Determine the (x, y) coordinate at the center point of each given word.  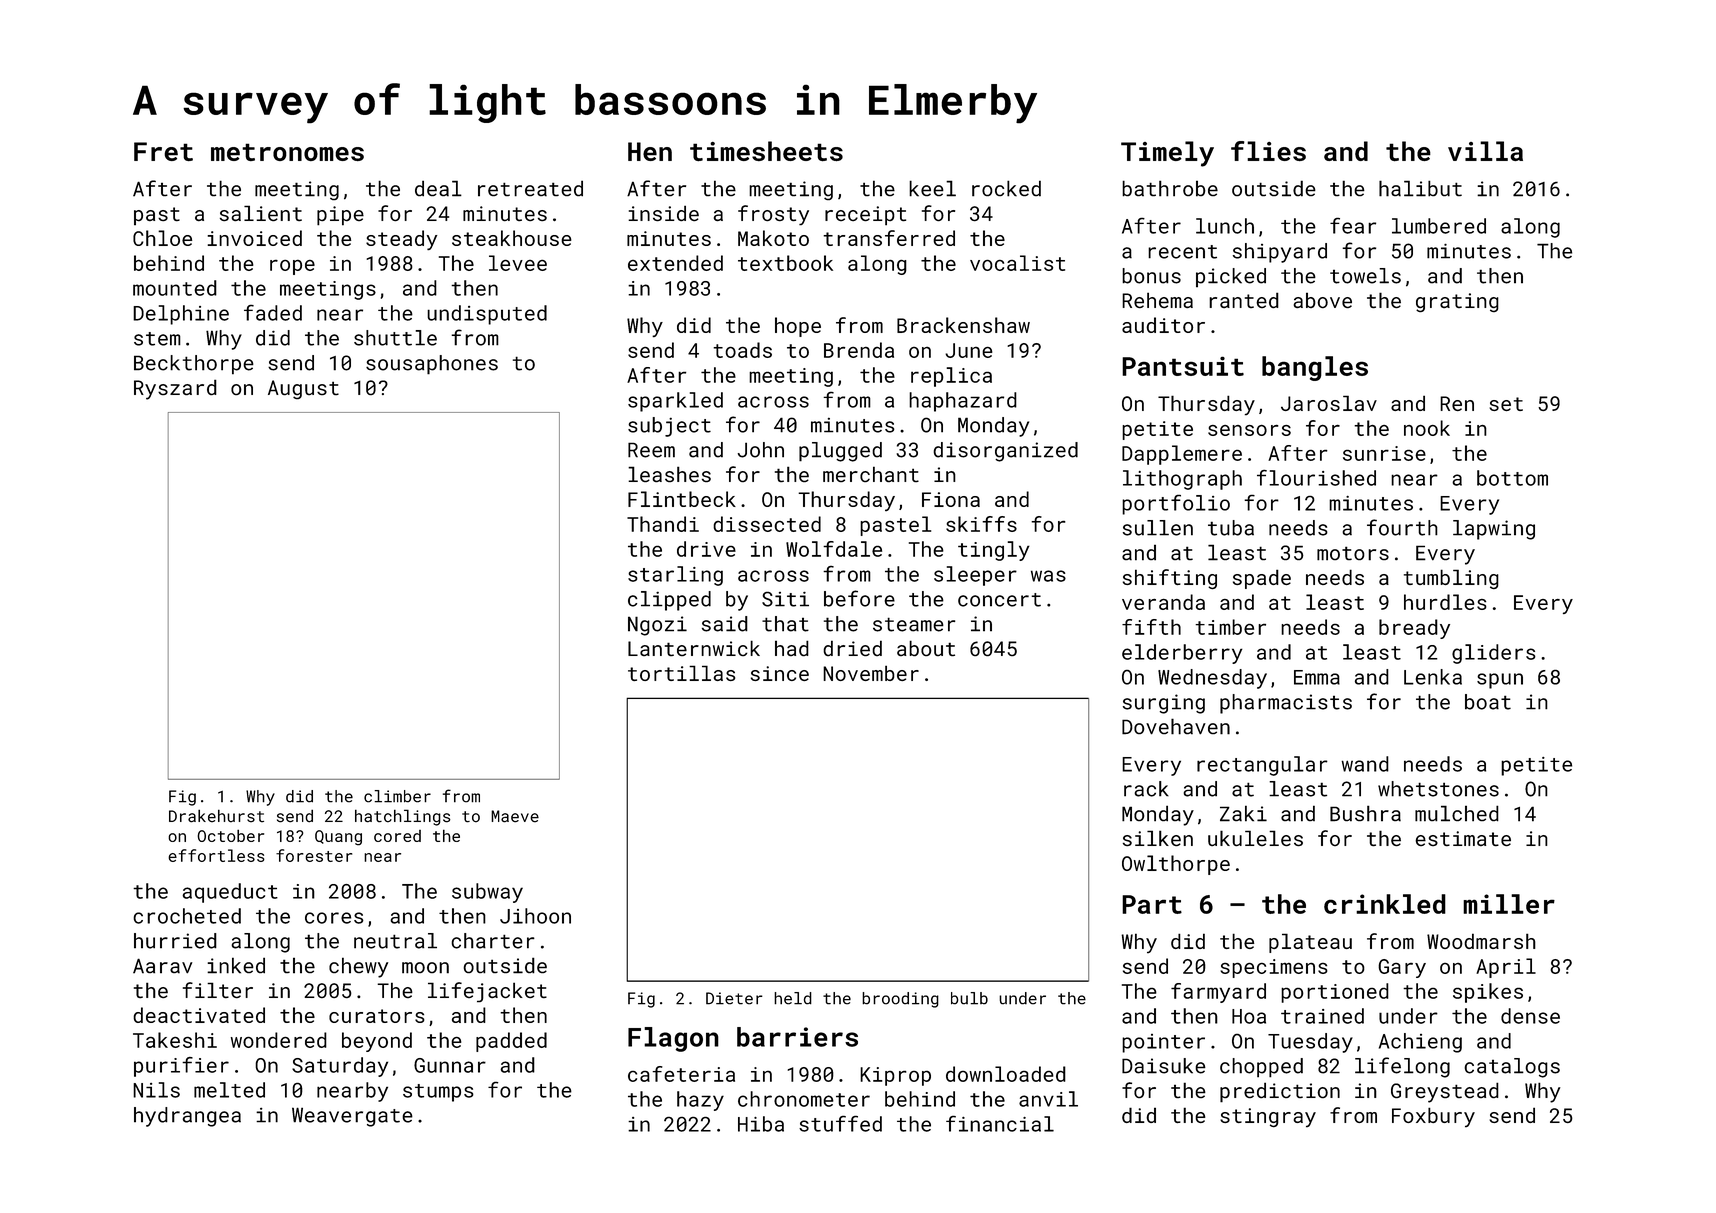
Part (1152, 904)
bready (1414, 629)
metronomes (287, 152)
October (230, 835)
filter (218, 990)
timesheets (766, 151)
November (871, 673)
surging (1164, 704)
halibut (1420, 188)
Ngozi (657, 626)
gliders (1494, 654)
